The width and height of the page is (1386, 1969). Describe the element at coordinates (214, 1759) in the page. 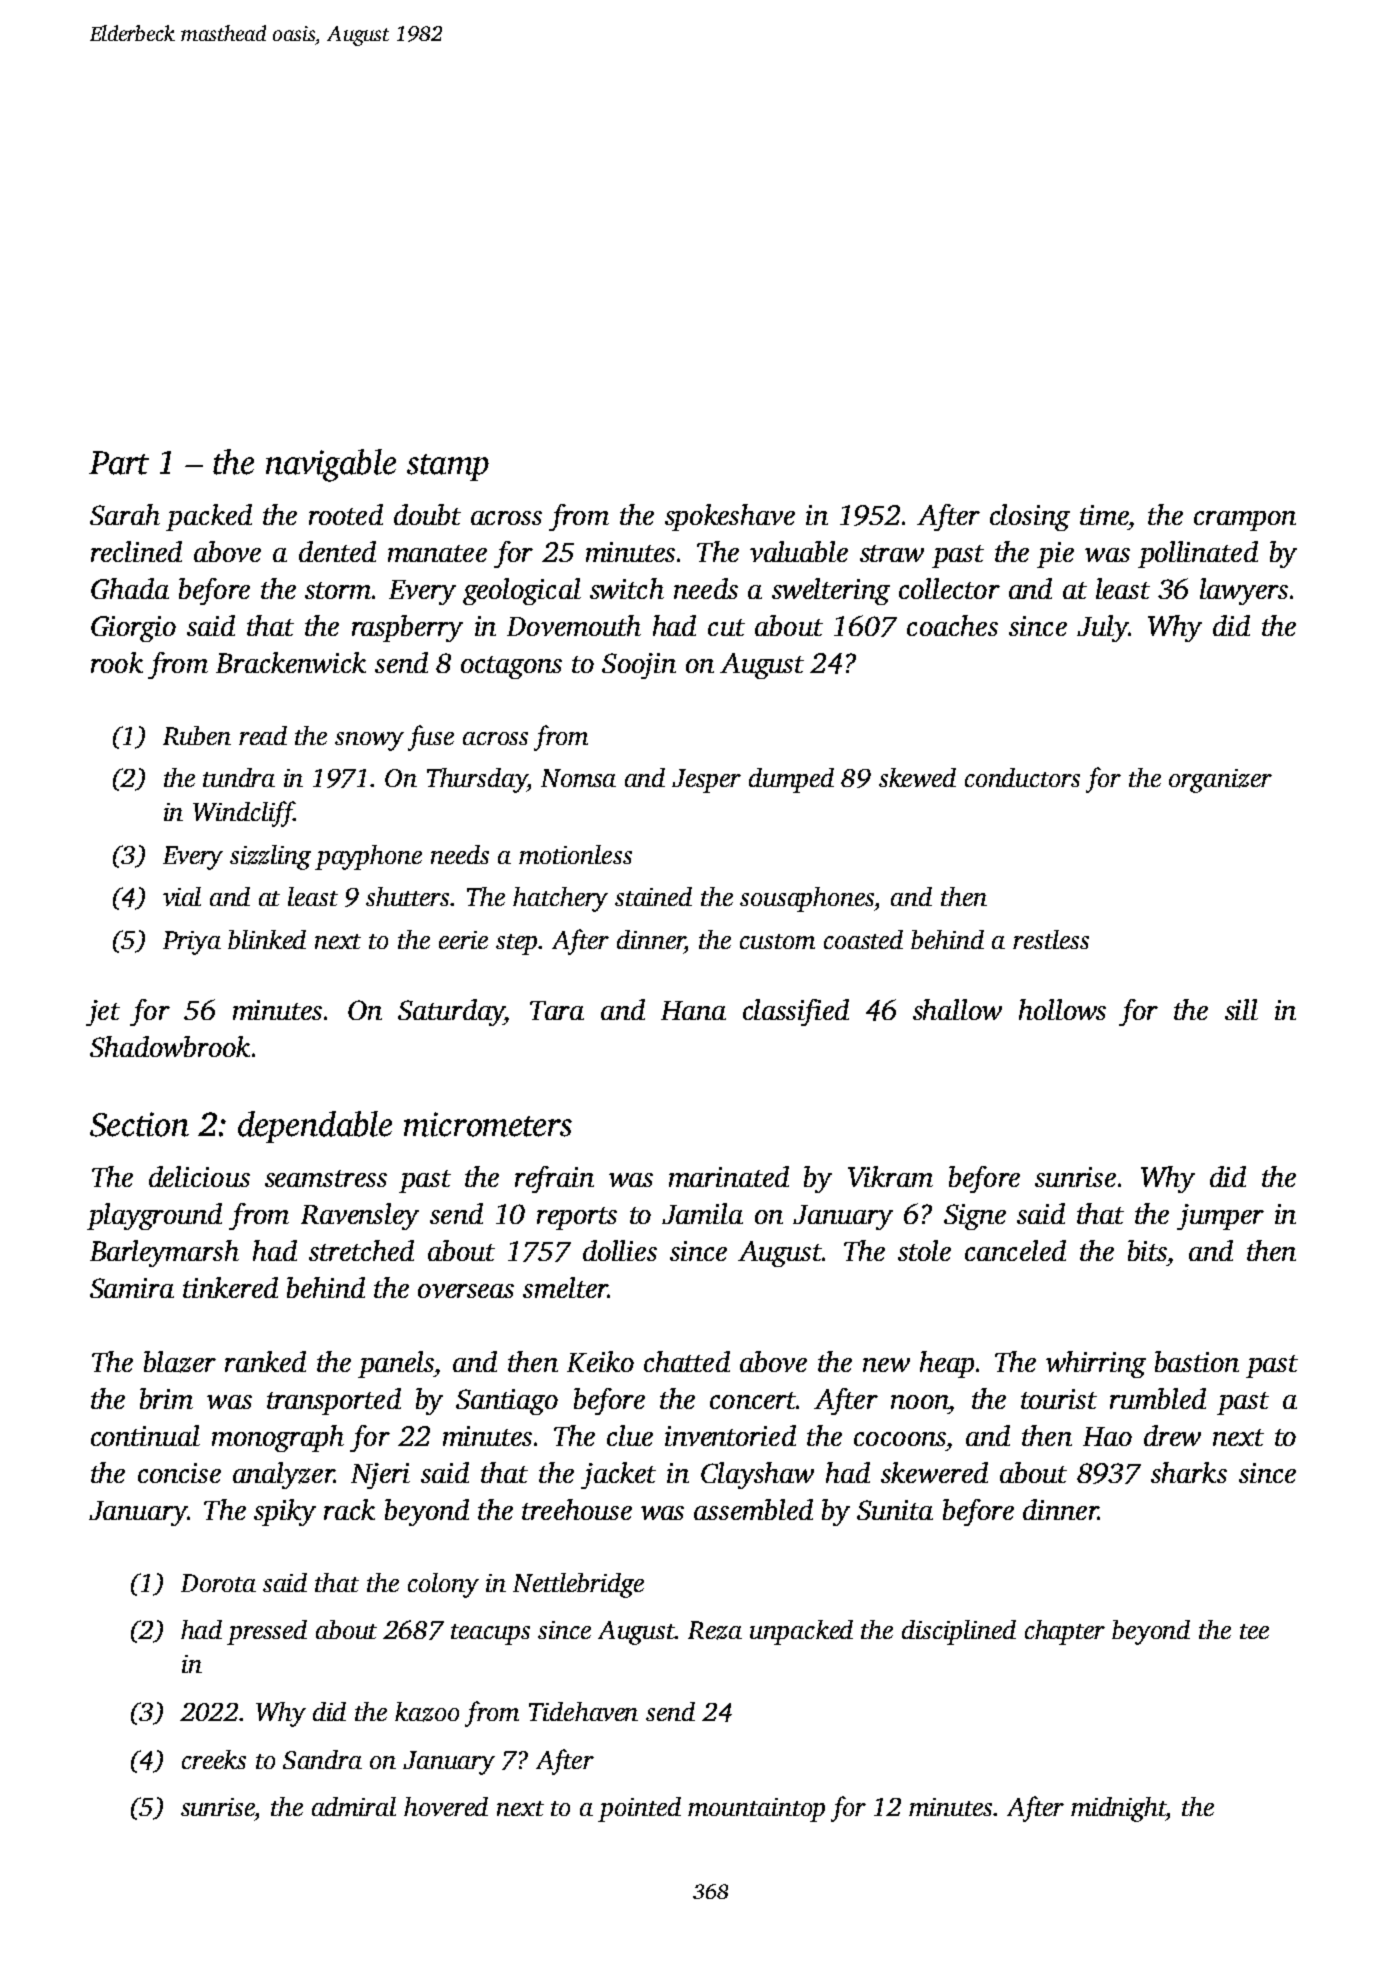

I see `creeks` at that location.
